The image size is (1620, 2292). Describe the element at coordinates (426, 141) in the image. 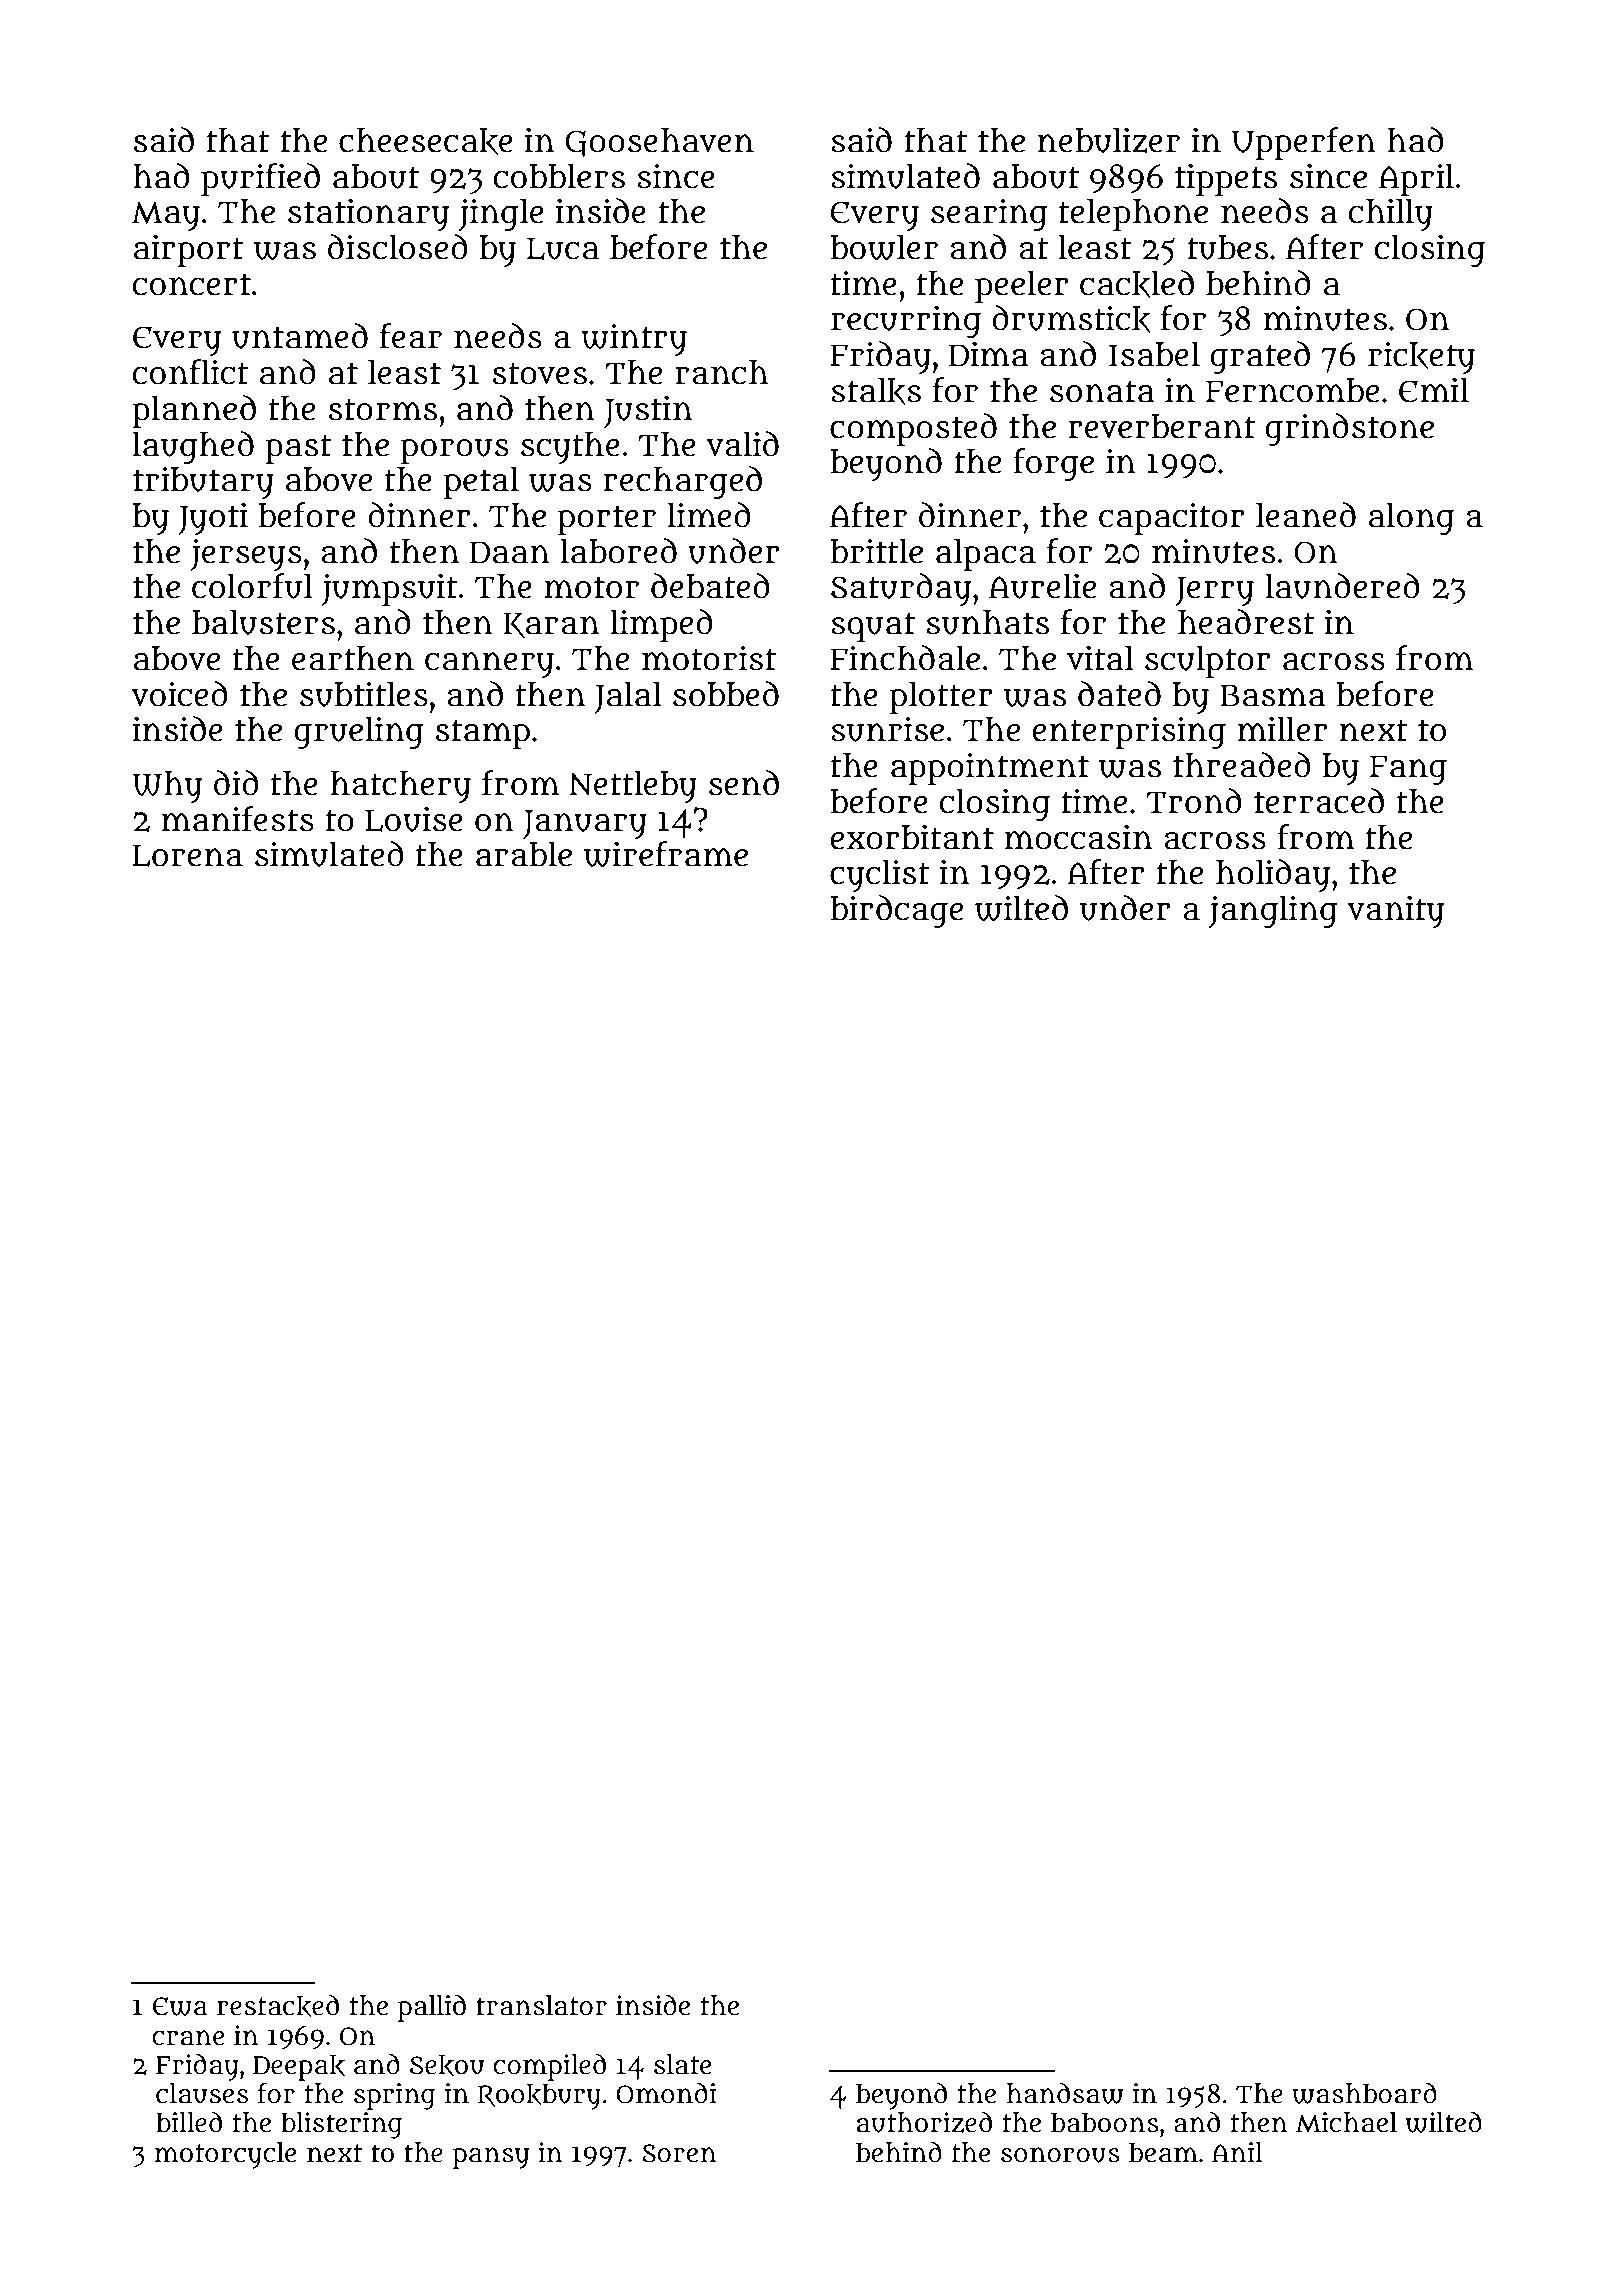

I see `cheesecake` at that location.
